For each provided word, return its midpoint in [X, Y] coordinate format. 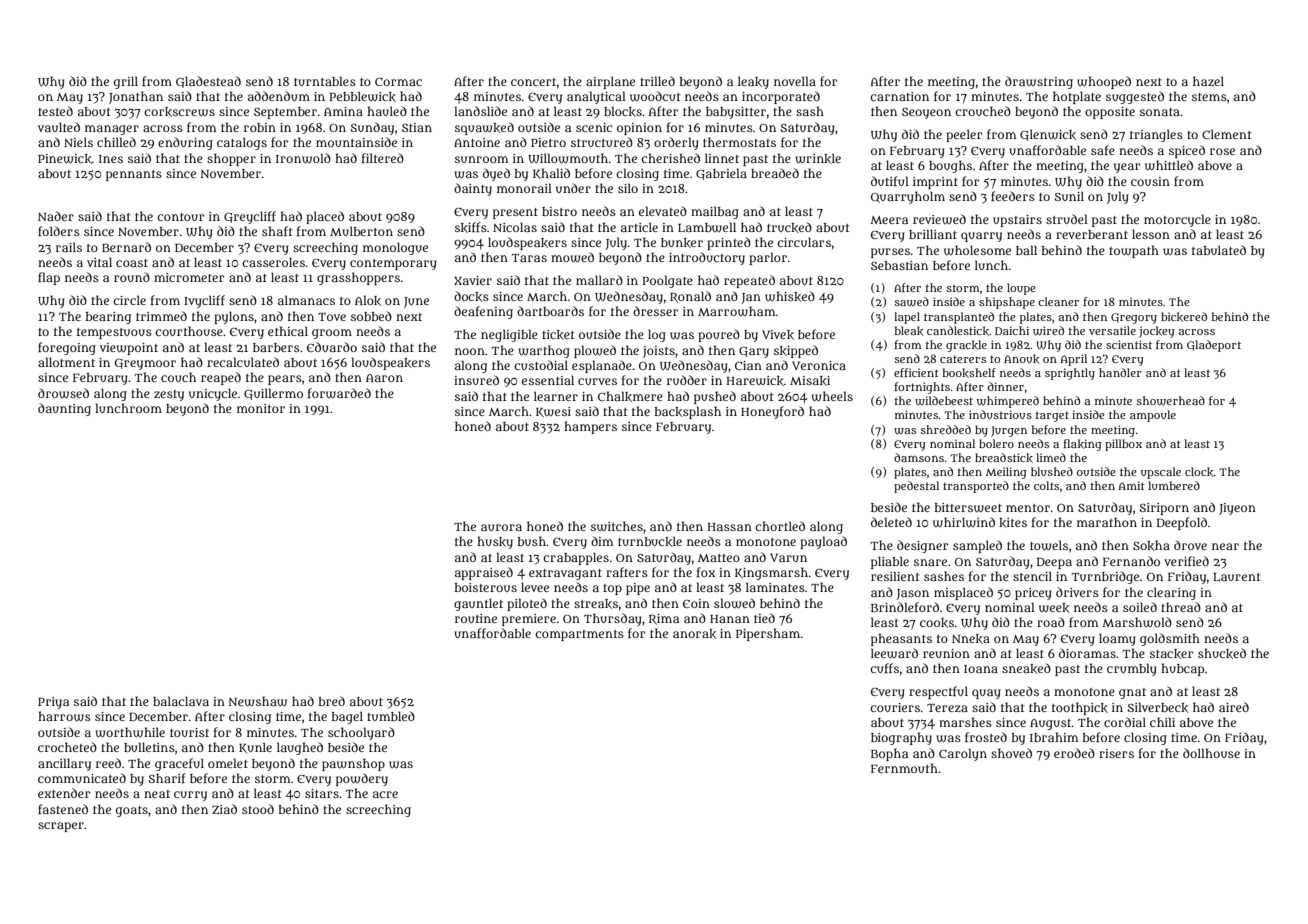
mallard [599, 280]
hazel [1208, 81]
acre [385, 794]
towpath [1134, 251]
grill [126, 82]
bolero [996, 443]
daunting [64, 409]
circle [129, 300]
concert [533, 82]
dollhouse [1211, 753]
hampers [590, 427]
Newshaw [258, 701]
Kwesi [553, 412]
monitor [261, 408]
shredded [946, 429]
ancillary [64, 764]
